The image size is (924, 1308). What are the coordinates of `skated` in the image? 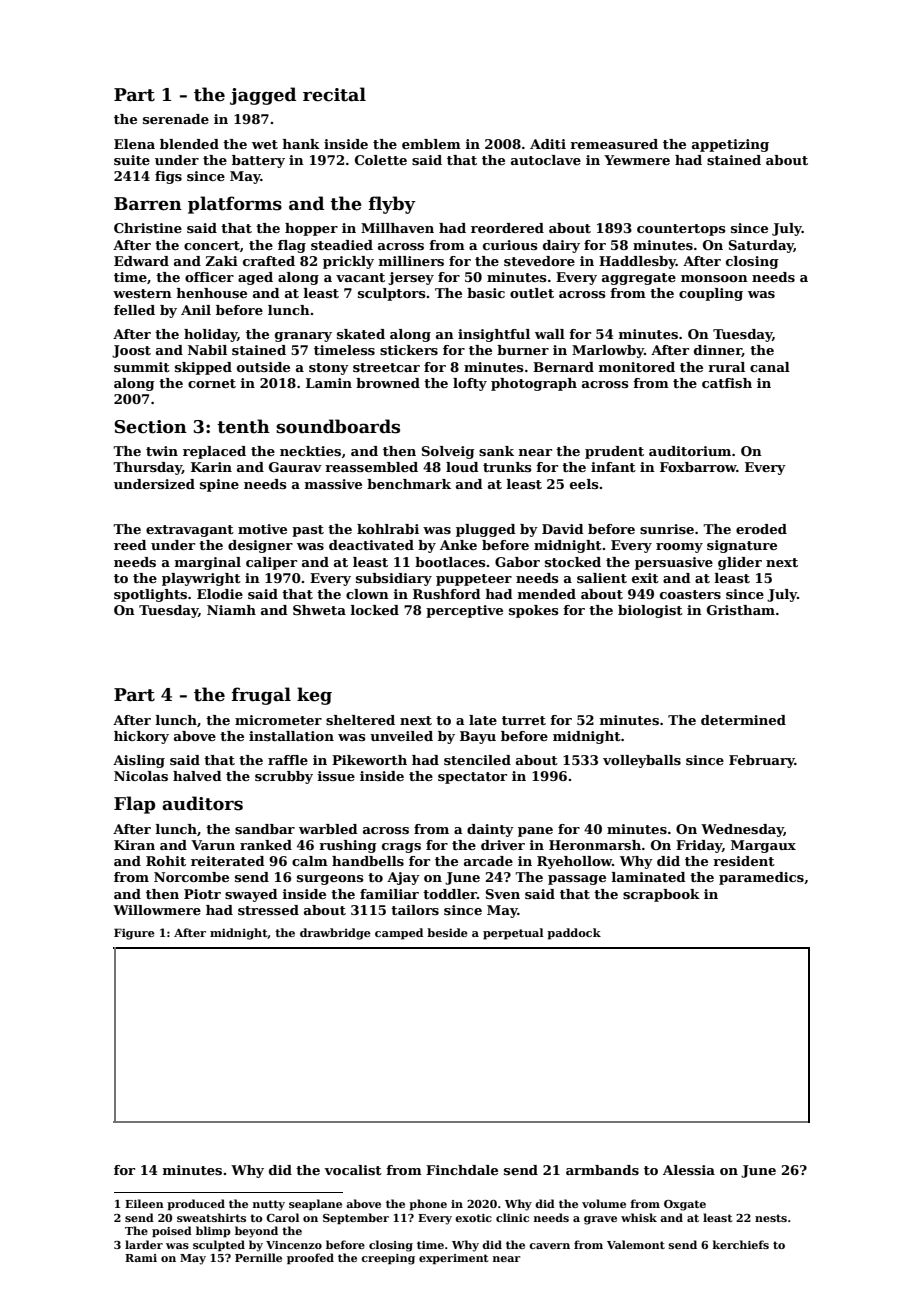 It's located at (361, 334).
